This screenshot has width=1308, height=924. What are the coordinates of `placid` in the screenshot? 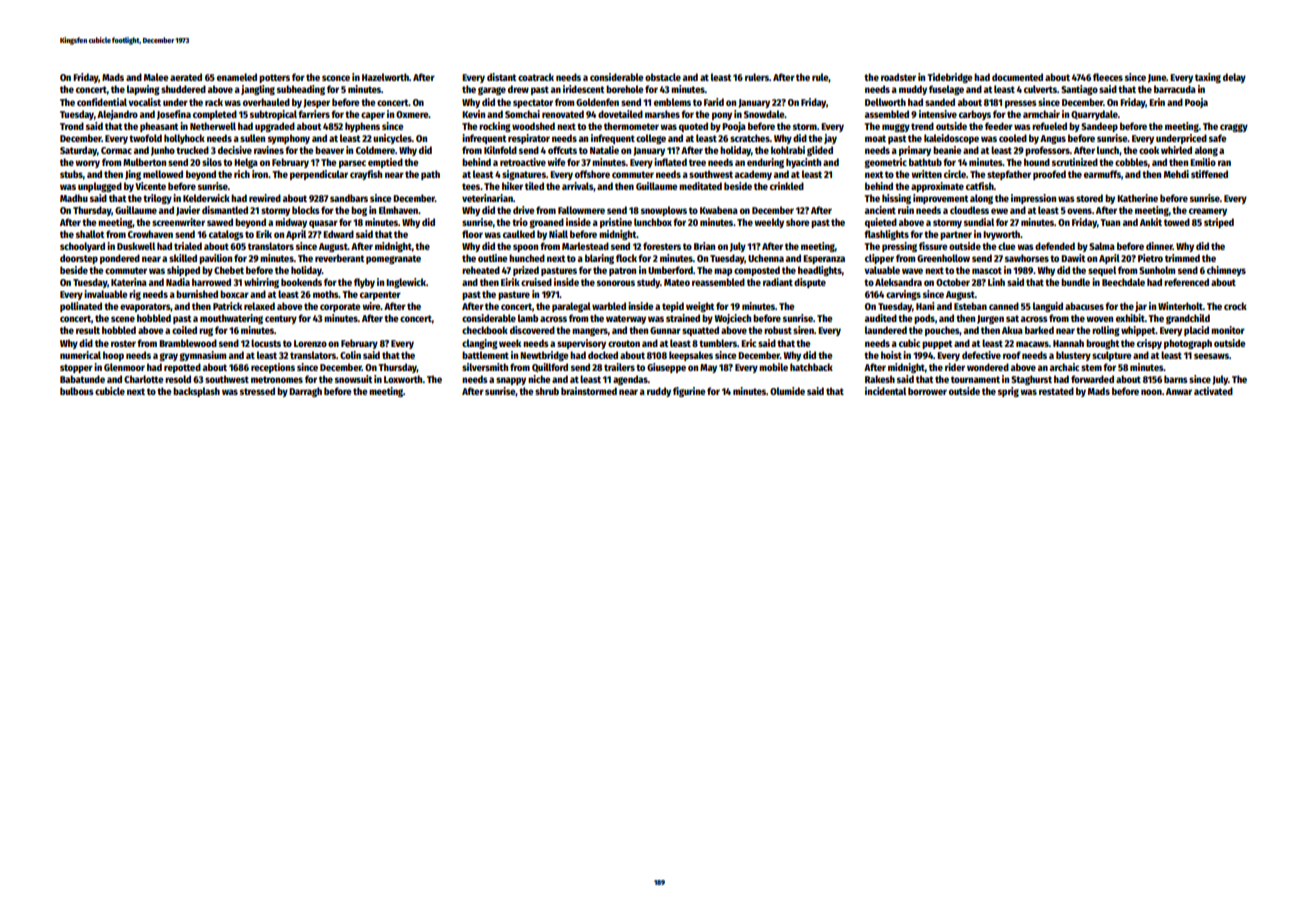 It's located at (1196, 331).
